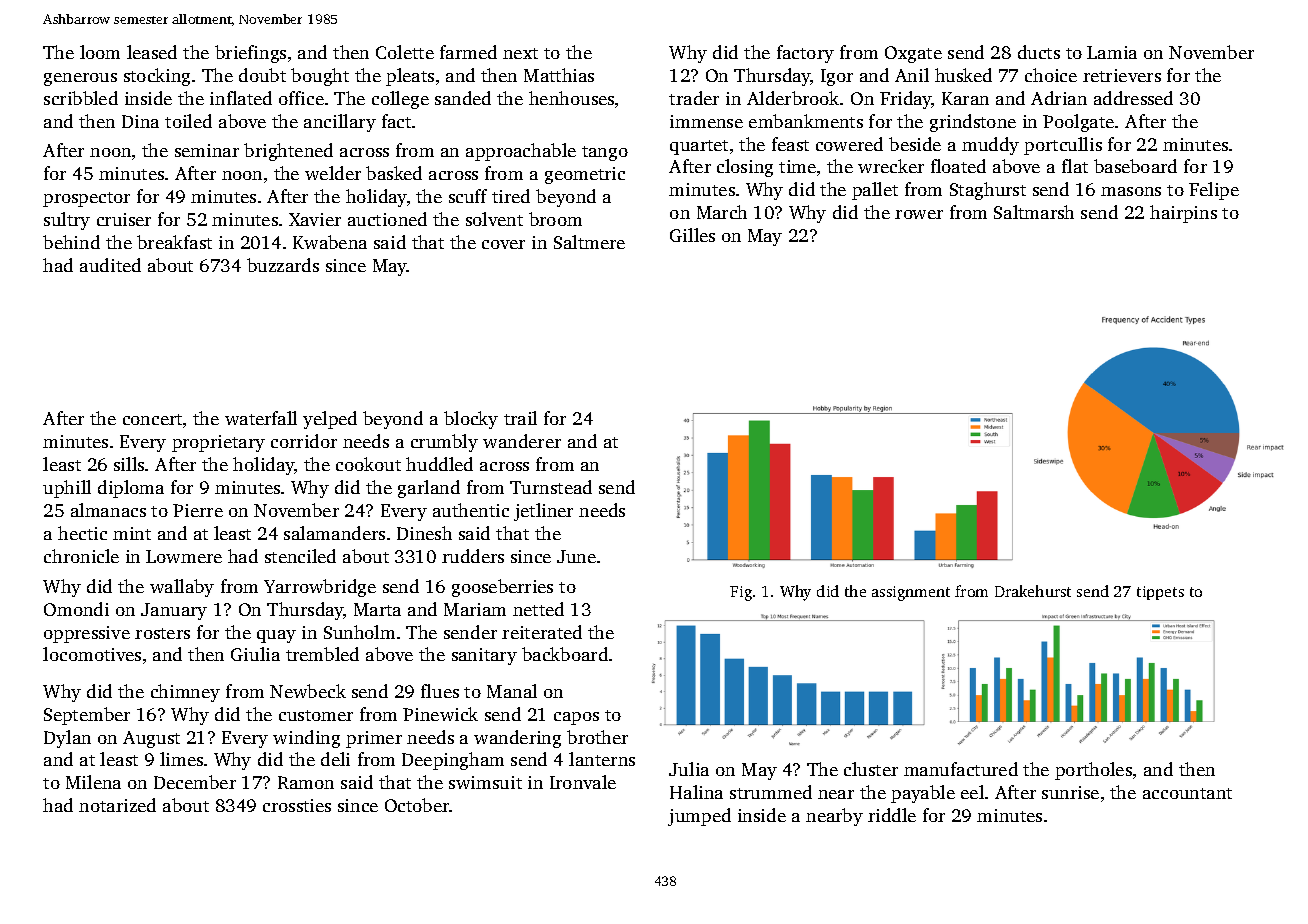 This image has width=1308, height=924. Describe the element at coordinates (117, 805) in the image. I see `notarized` at that location.
